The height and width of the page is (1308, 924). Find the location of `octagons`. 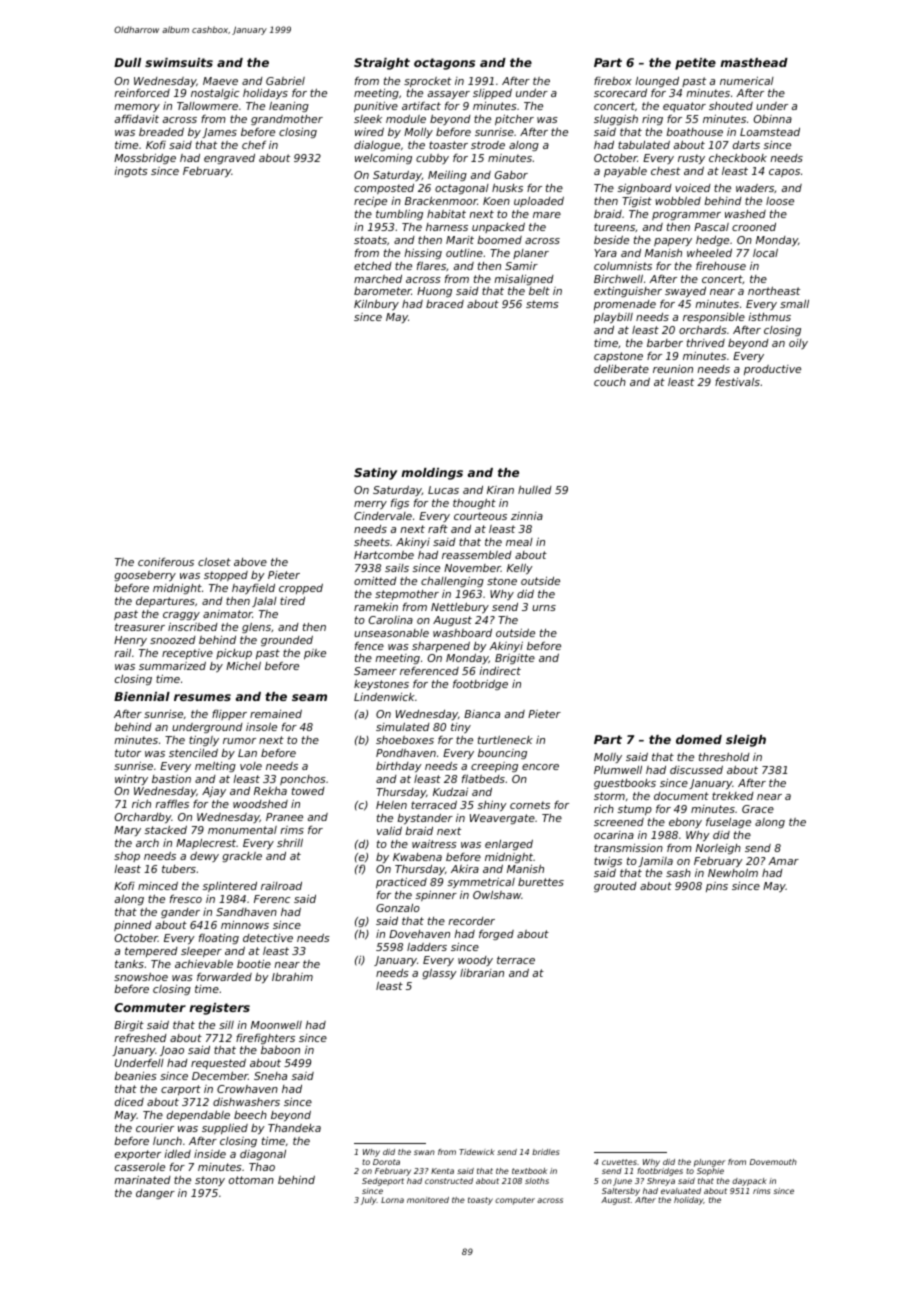

octagons is located at coordinates (444, 64).
